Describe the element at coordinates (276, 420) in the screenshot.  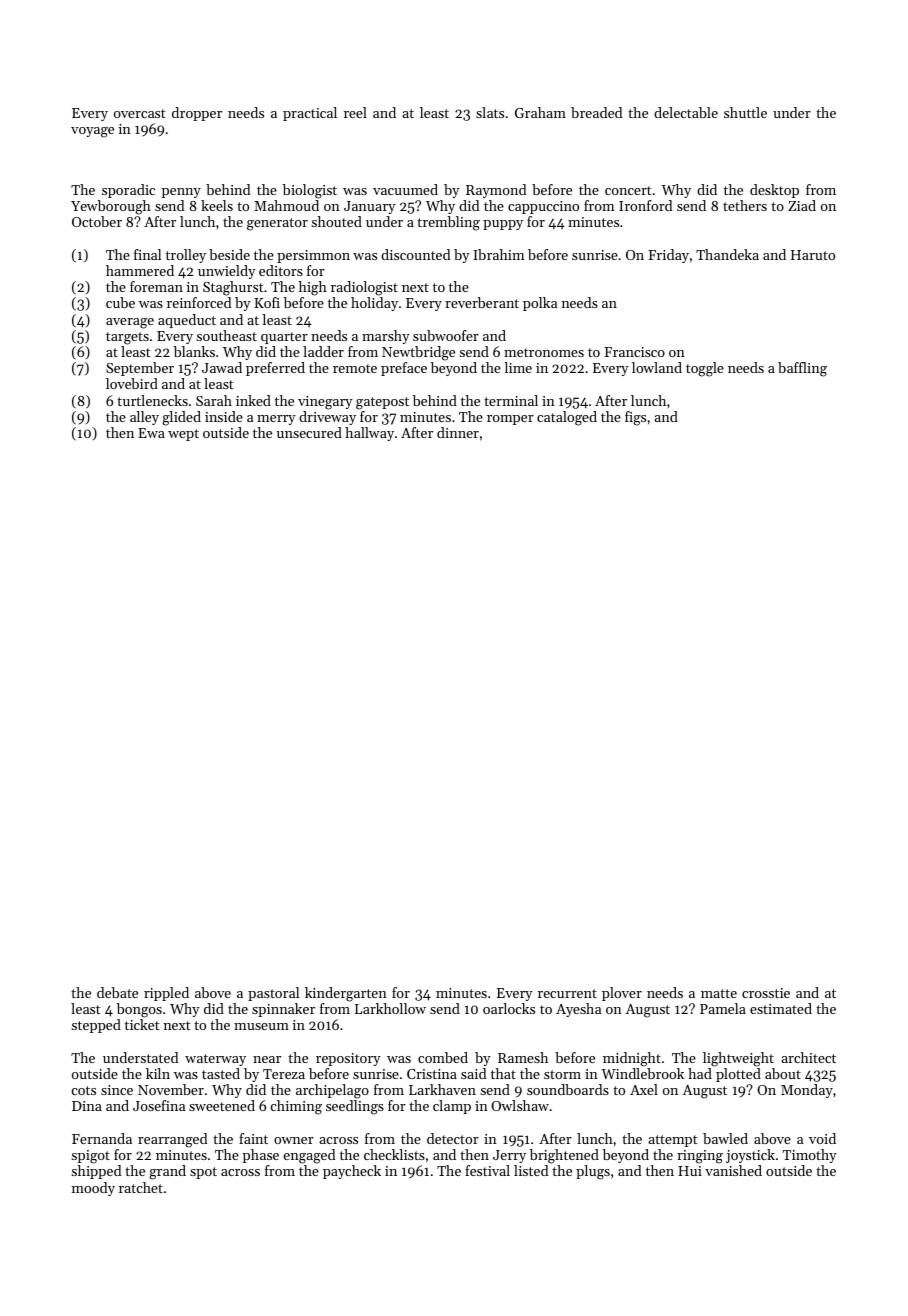
I see `merry` at that location.
